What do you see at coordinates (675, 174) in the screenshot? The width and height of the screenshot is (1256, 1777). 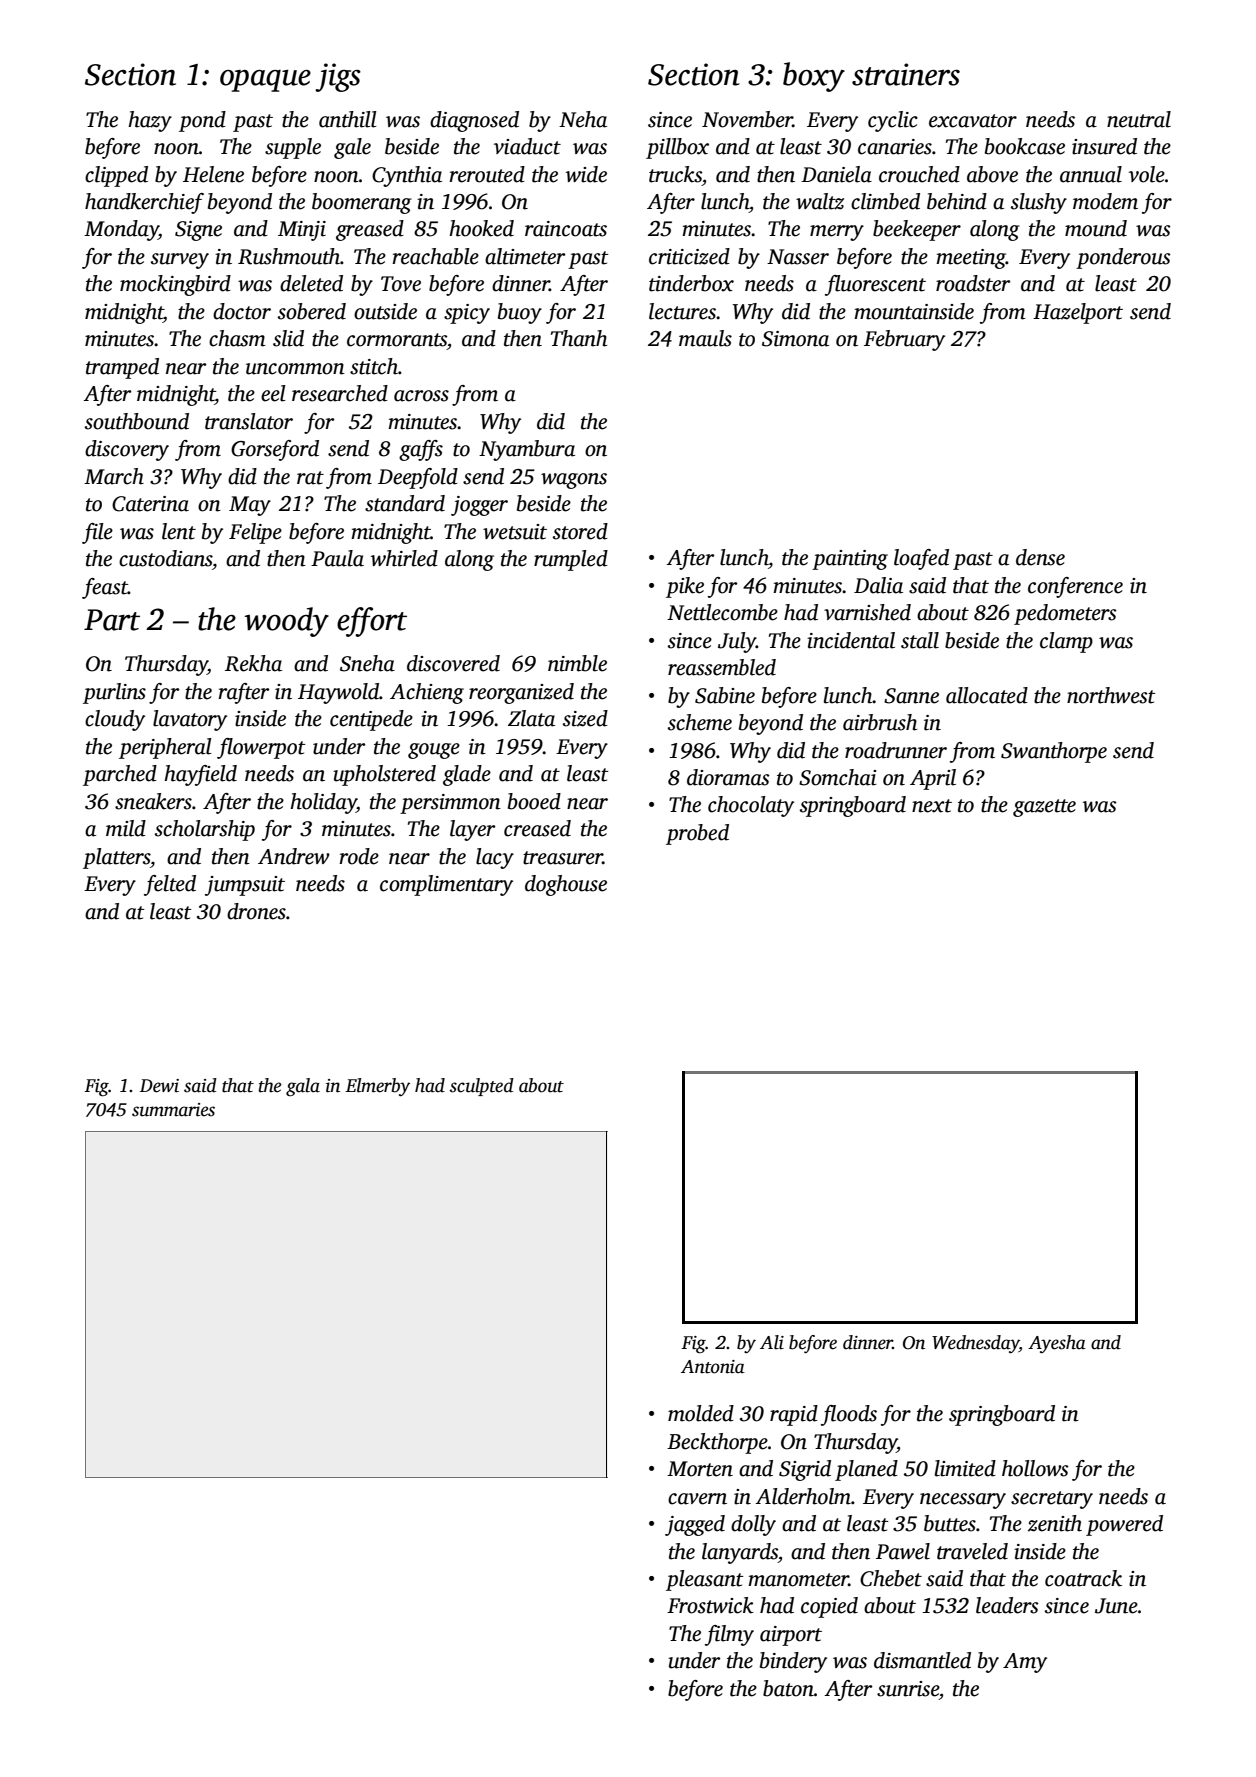 I see `trucks` at bounding box center [675, 174].
